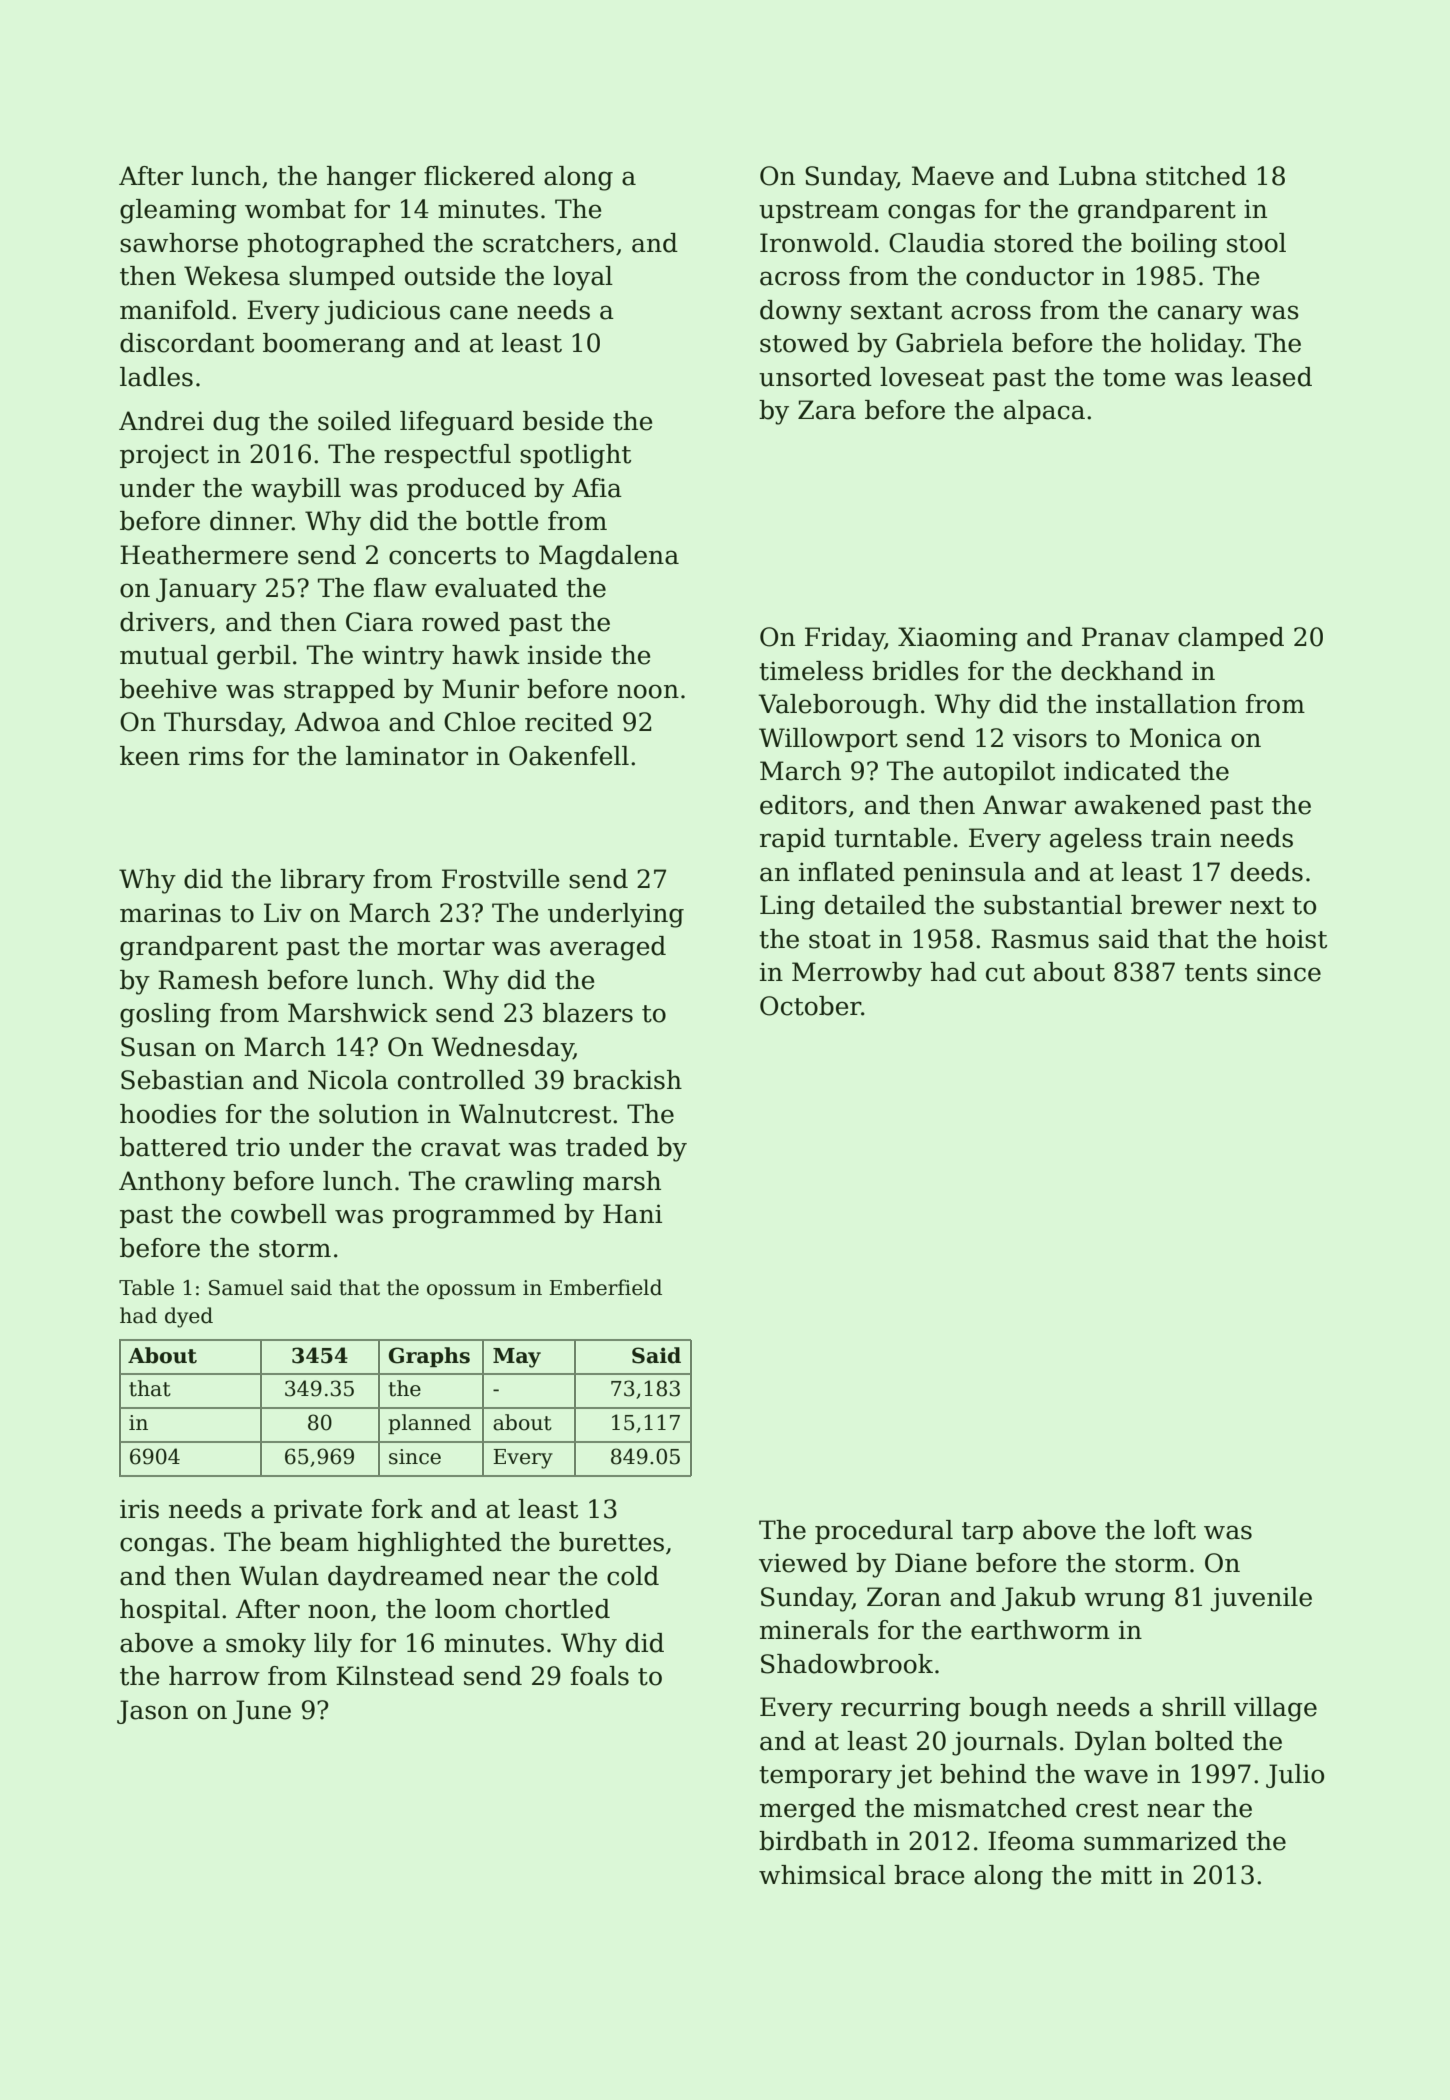 The width and height of the screenshot is (1450, 2100). Describe the element at coordinates (569, 722) in the screenshot. I see `recited` at that location.
